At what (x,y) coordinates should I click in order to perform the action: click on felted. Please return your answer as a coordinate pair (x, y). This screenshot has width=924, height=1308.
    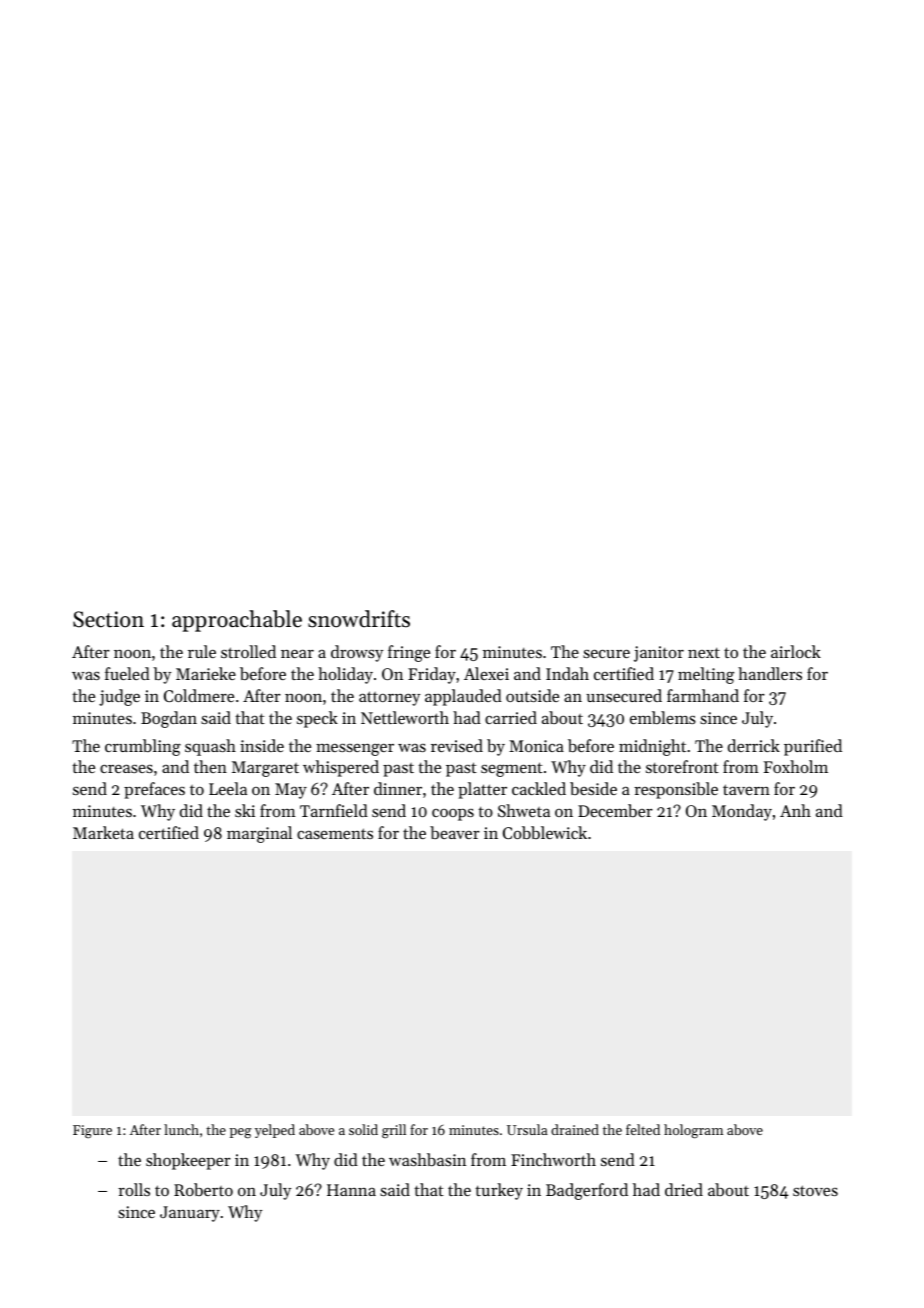
    Looking at the image, I should click on (643, 1129).
